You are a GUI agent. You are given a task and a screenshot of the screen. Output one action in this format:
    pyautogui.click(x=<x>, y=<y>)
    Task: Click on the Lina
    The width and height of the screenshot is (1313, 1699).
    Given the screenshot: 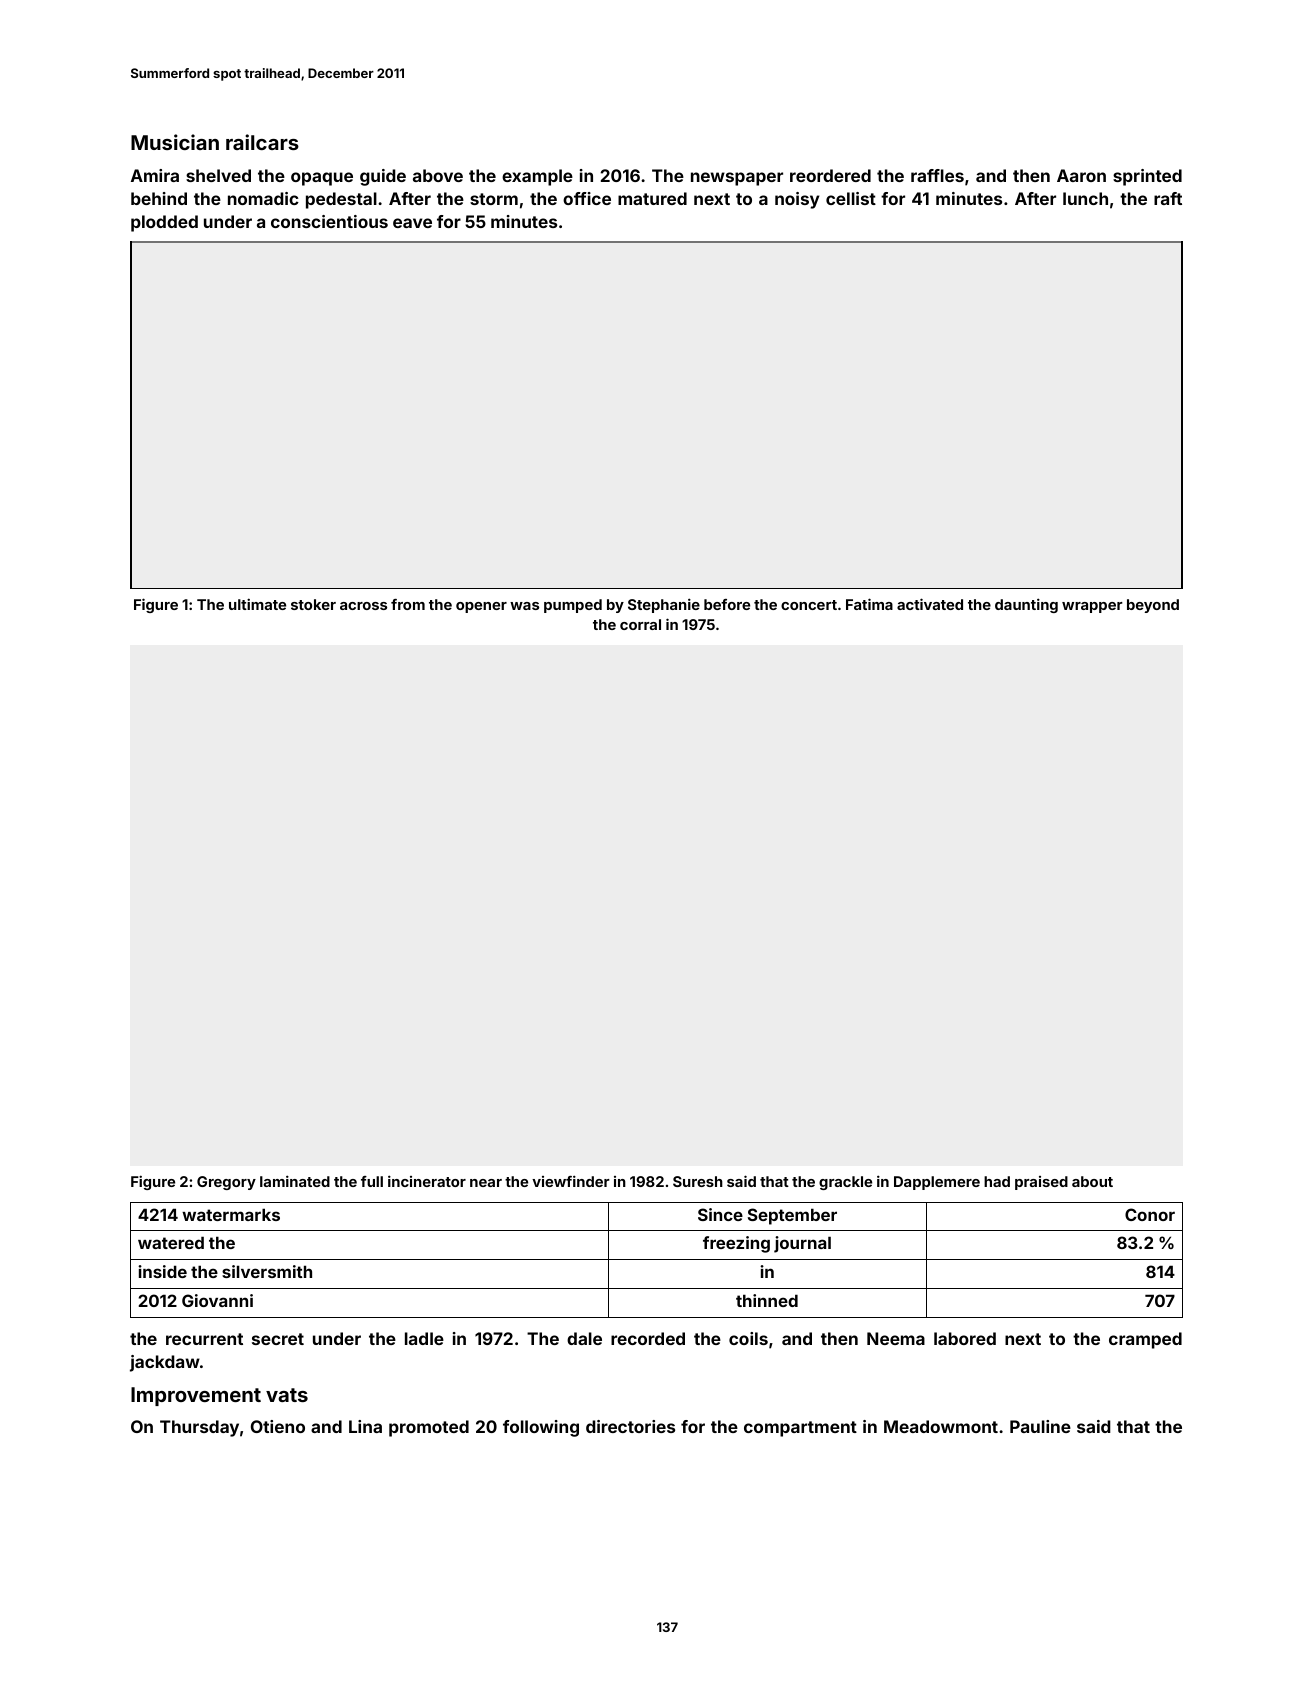 What is the action you would take?
    pyautogui.click(x=365, y=1426)
